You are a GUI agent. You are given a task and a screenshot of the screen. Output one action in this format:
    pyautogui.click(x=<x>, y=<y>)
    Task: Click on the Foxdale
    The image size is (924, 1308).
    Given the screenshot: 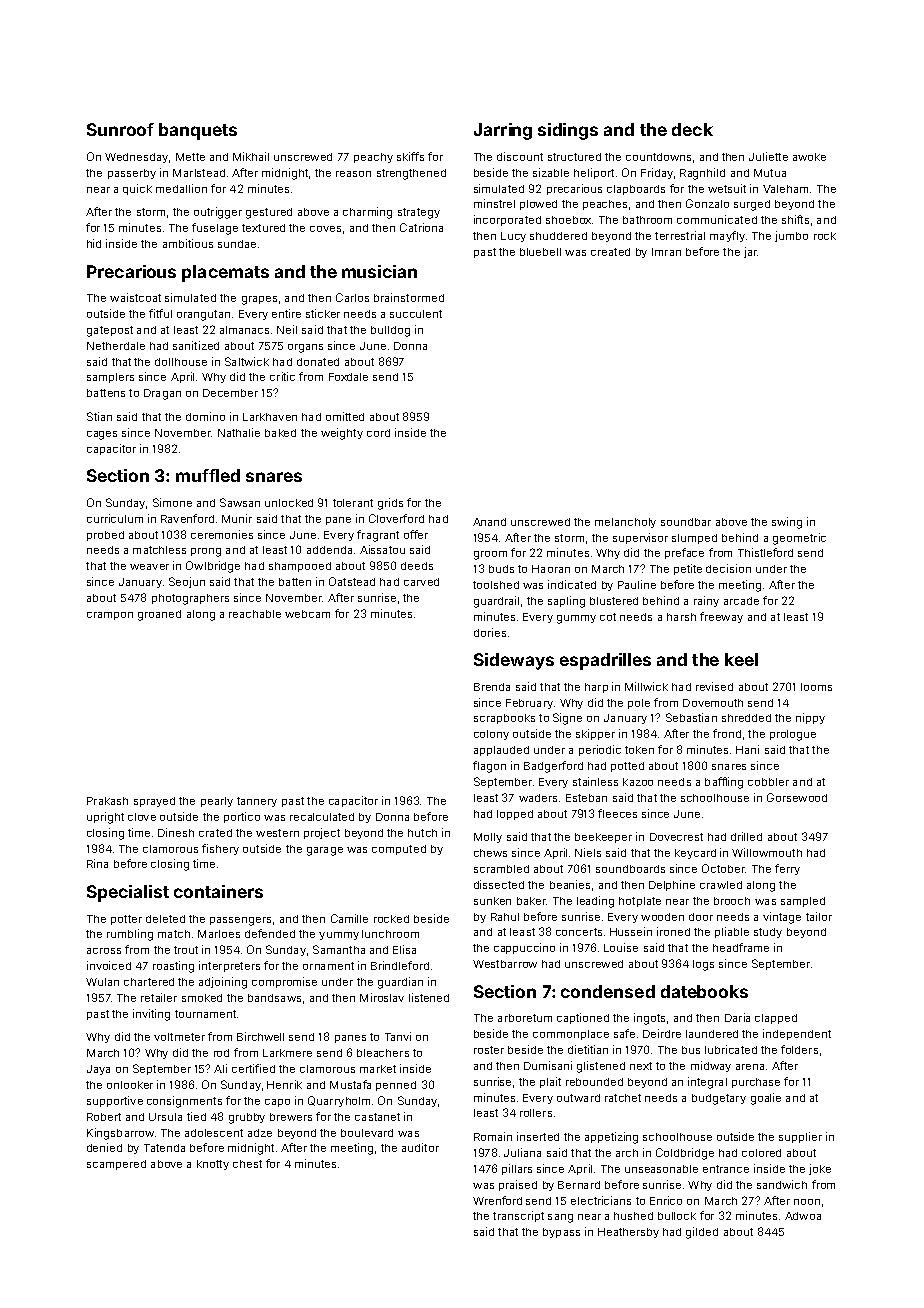 What is the action you would take?
    pyautogui.click(x=348, y=377)
